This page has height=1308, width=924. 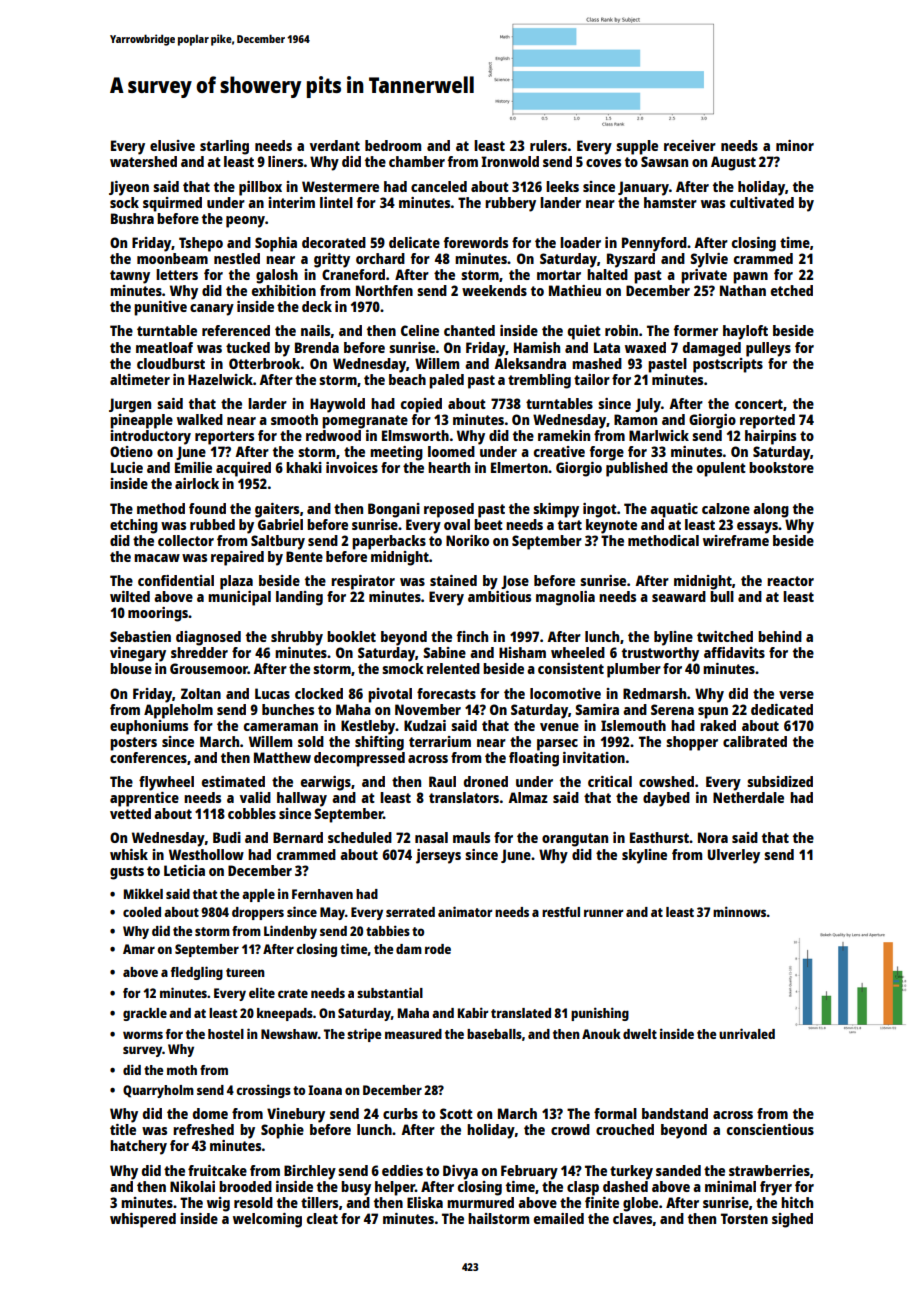 What do you see at coordinates (158, 1091) in the page?
I see `Quarryholm` at bounding box center [158, 1091].
